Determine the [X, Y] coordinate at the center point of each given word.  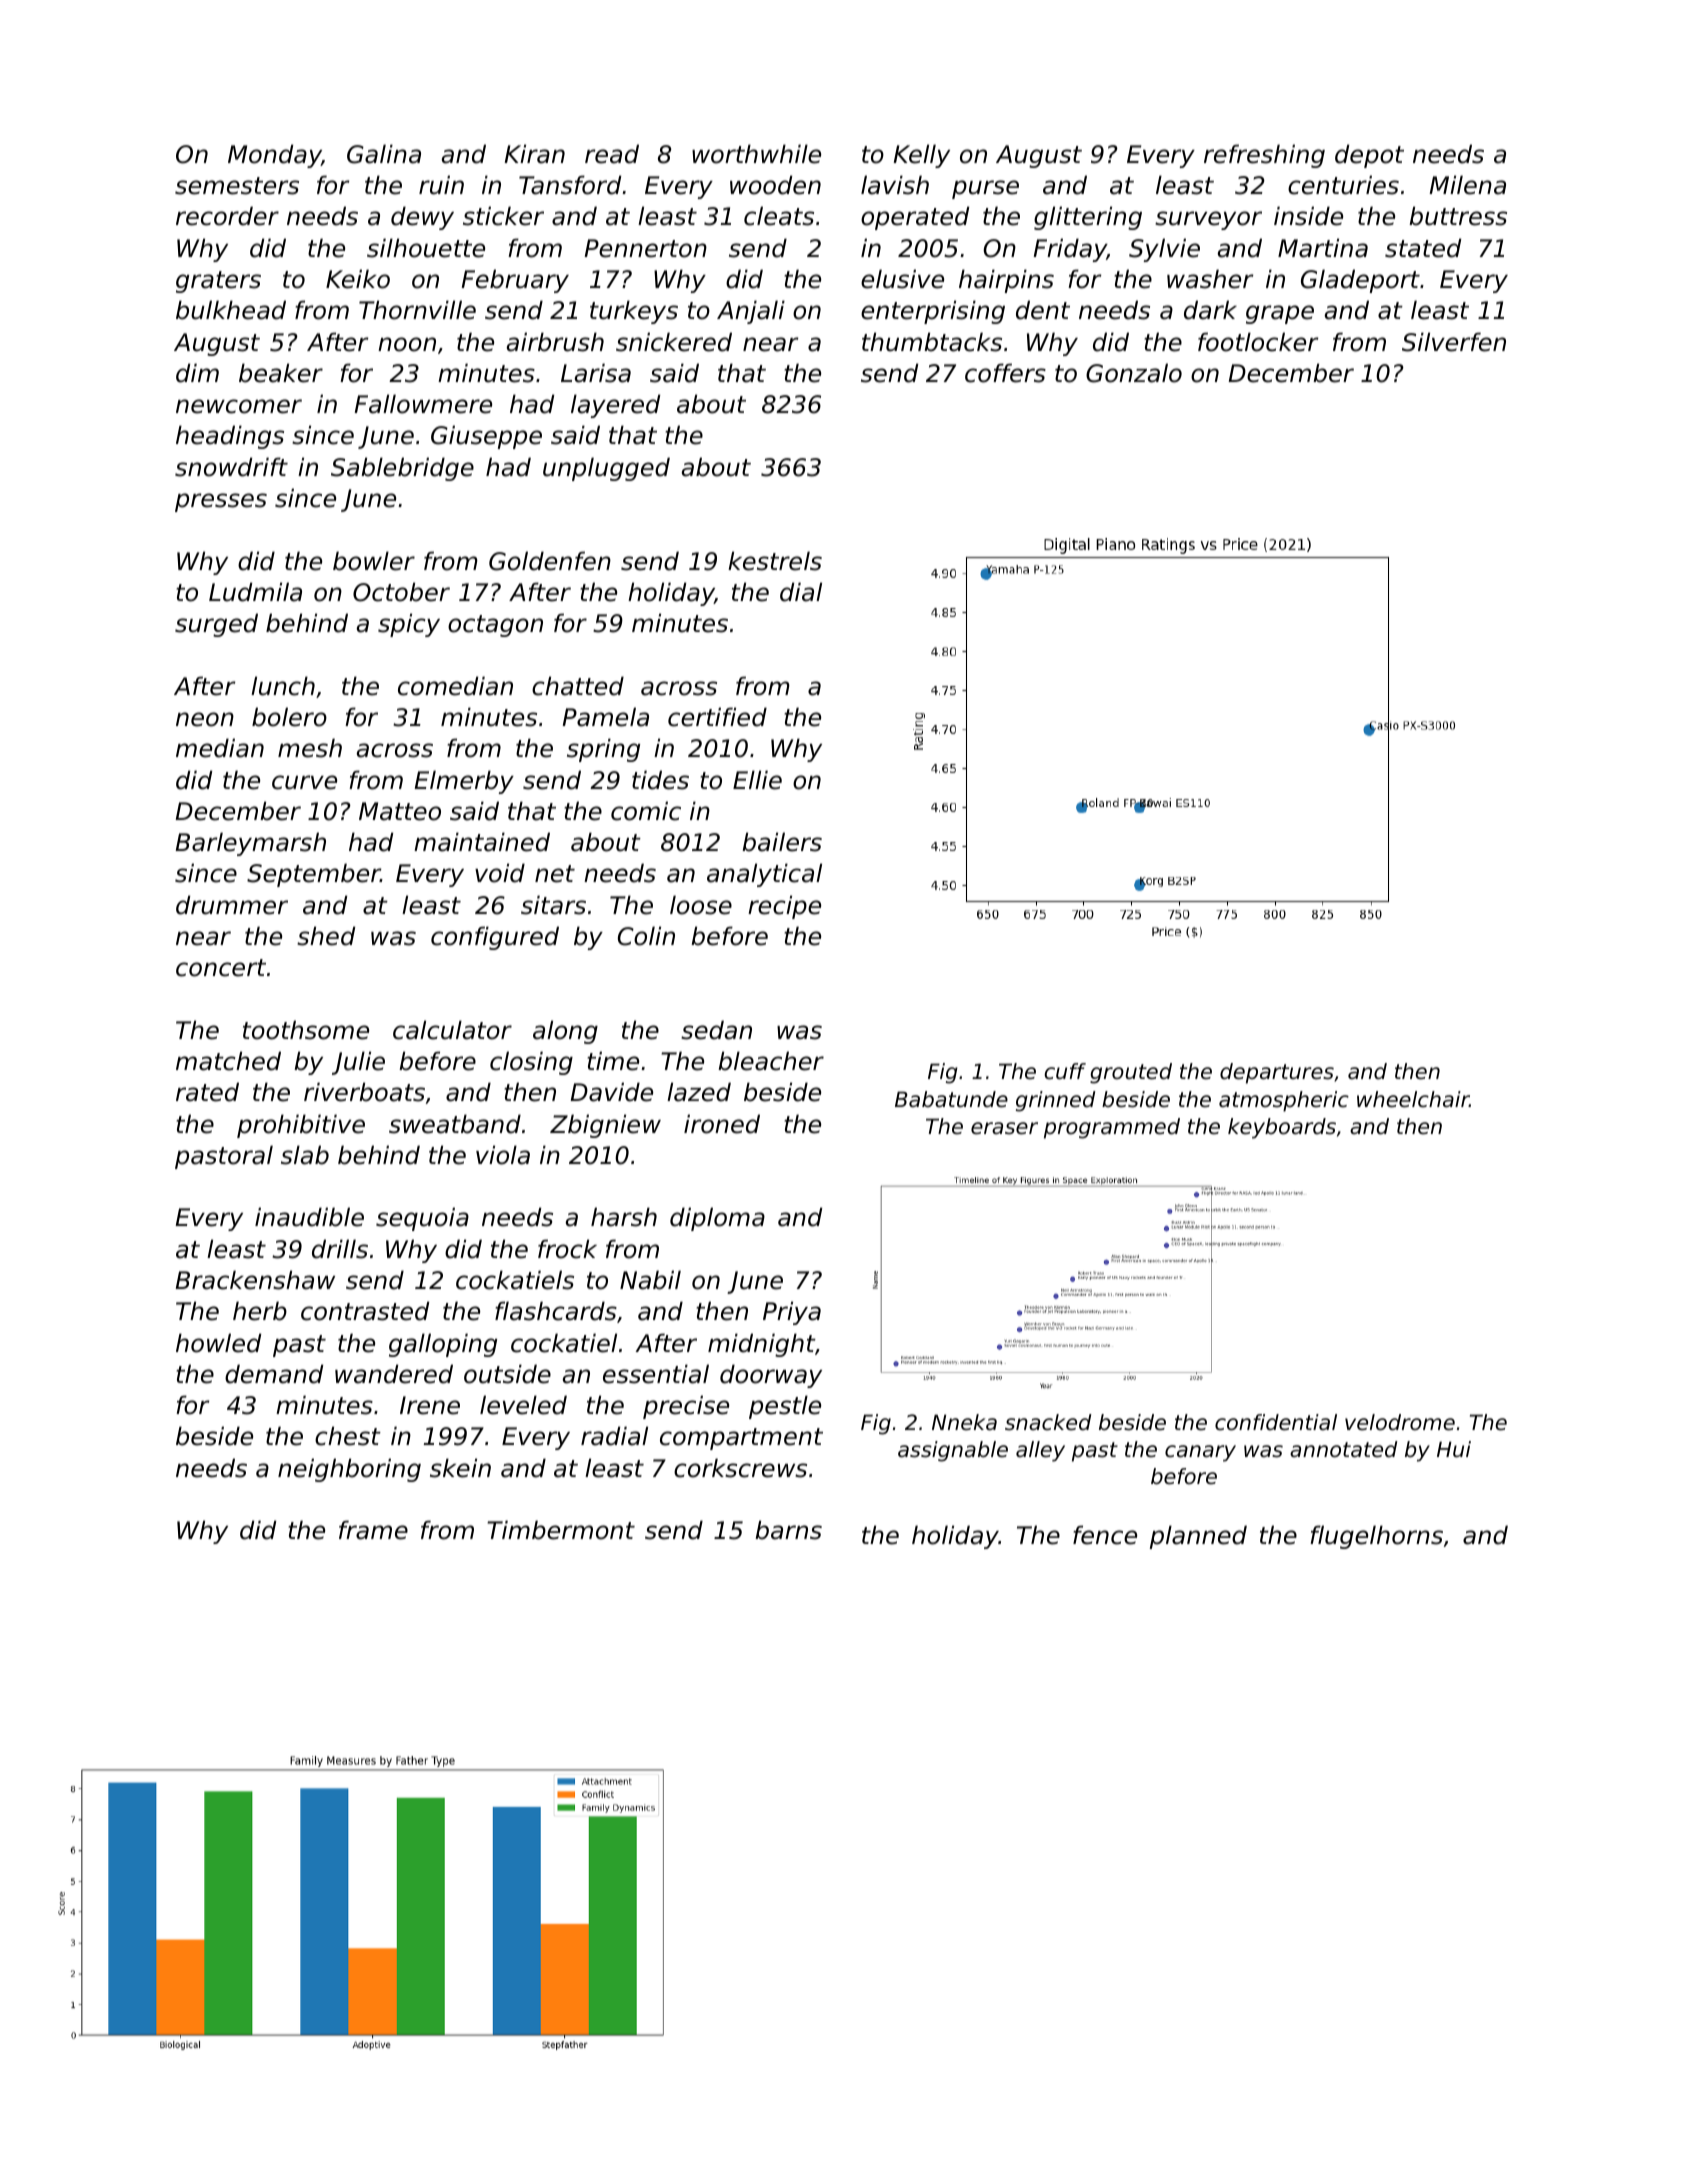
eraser [1004, 1128]
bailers [782, 842]
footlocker [1258, 342]
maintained [482, 842]
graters [218, 282]
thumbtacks [932, 342]
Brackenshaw [255, 1280]
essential [656, 1374]
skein [460, 1468]
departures [1277, 1073]
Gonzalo [1134, 373]
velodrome [1400, 1422]
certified [717, 717]
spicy [409, 625]
